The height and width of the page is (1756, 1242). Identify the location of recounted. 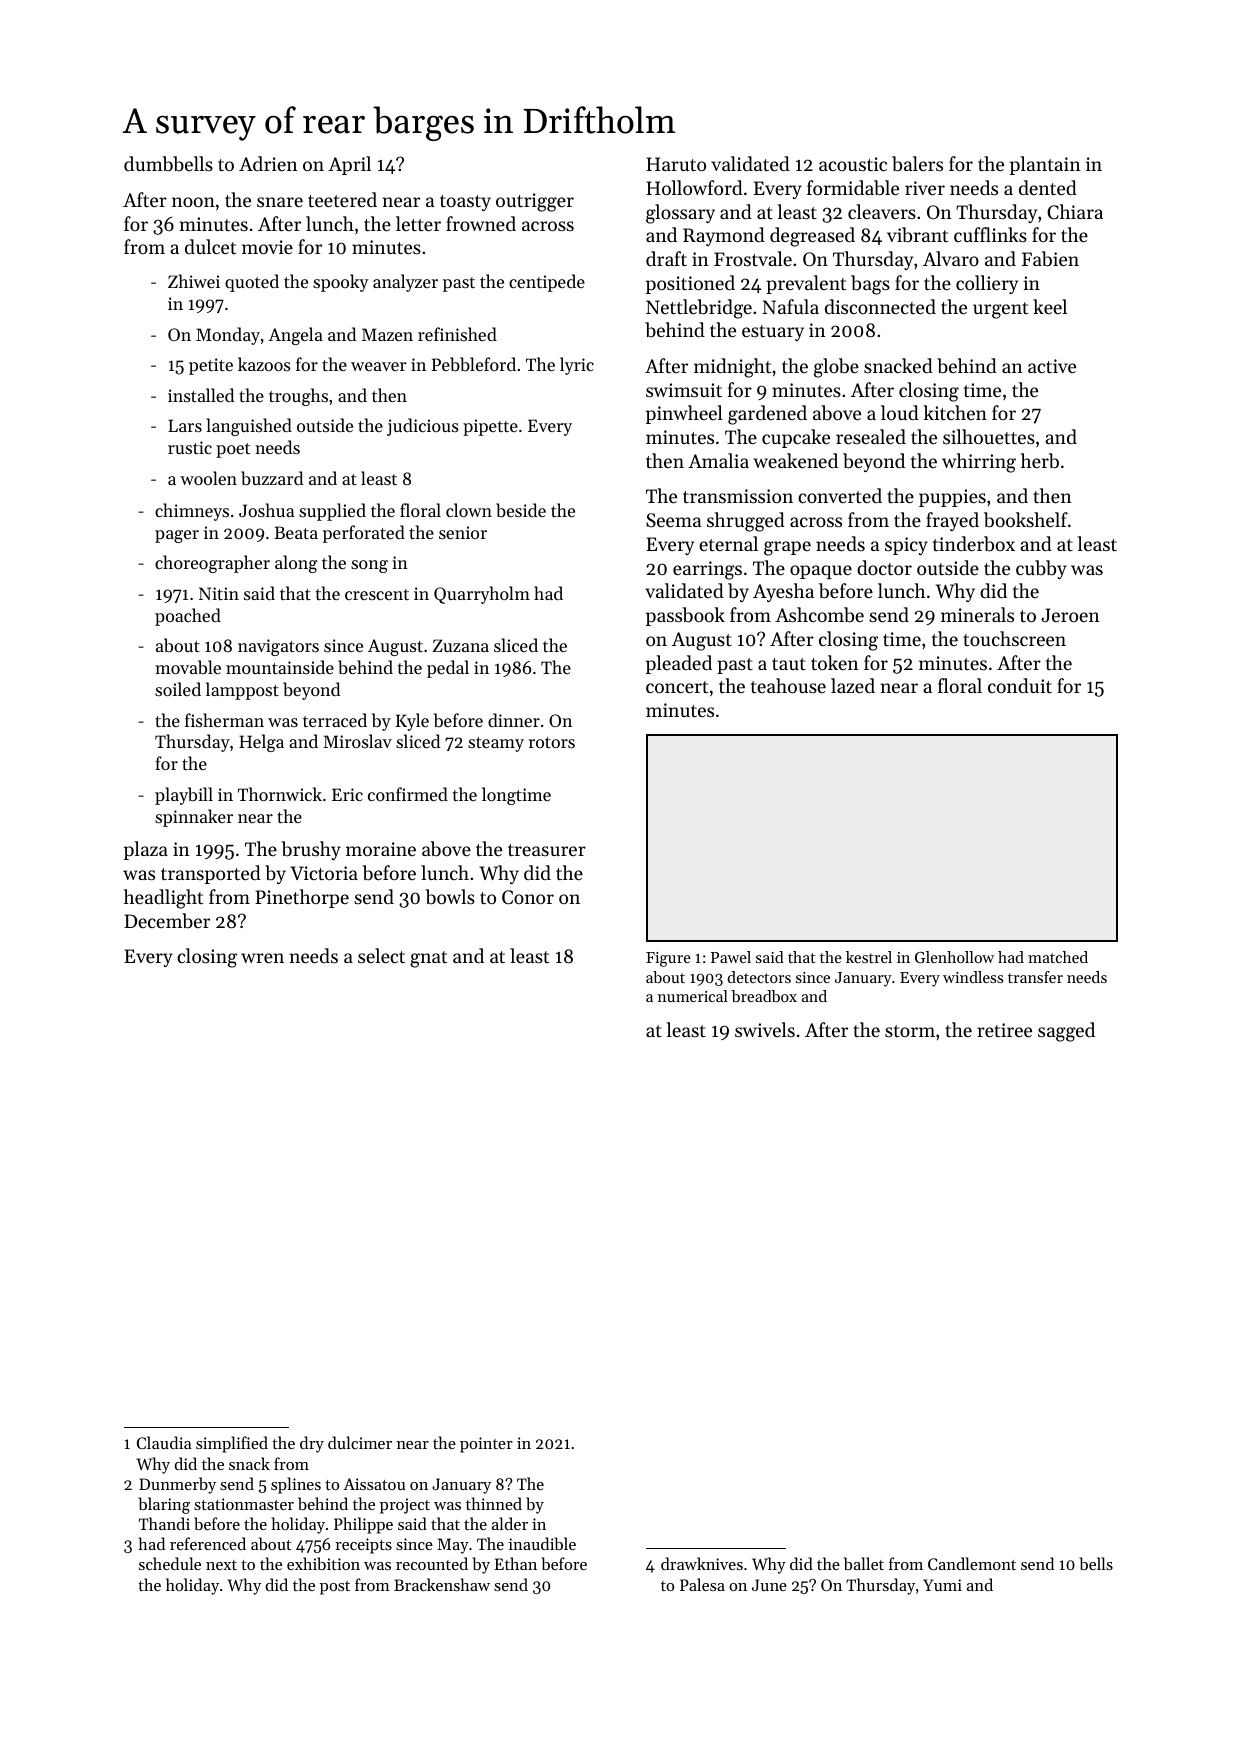
(432, 1563).
